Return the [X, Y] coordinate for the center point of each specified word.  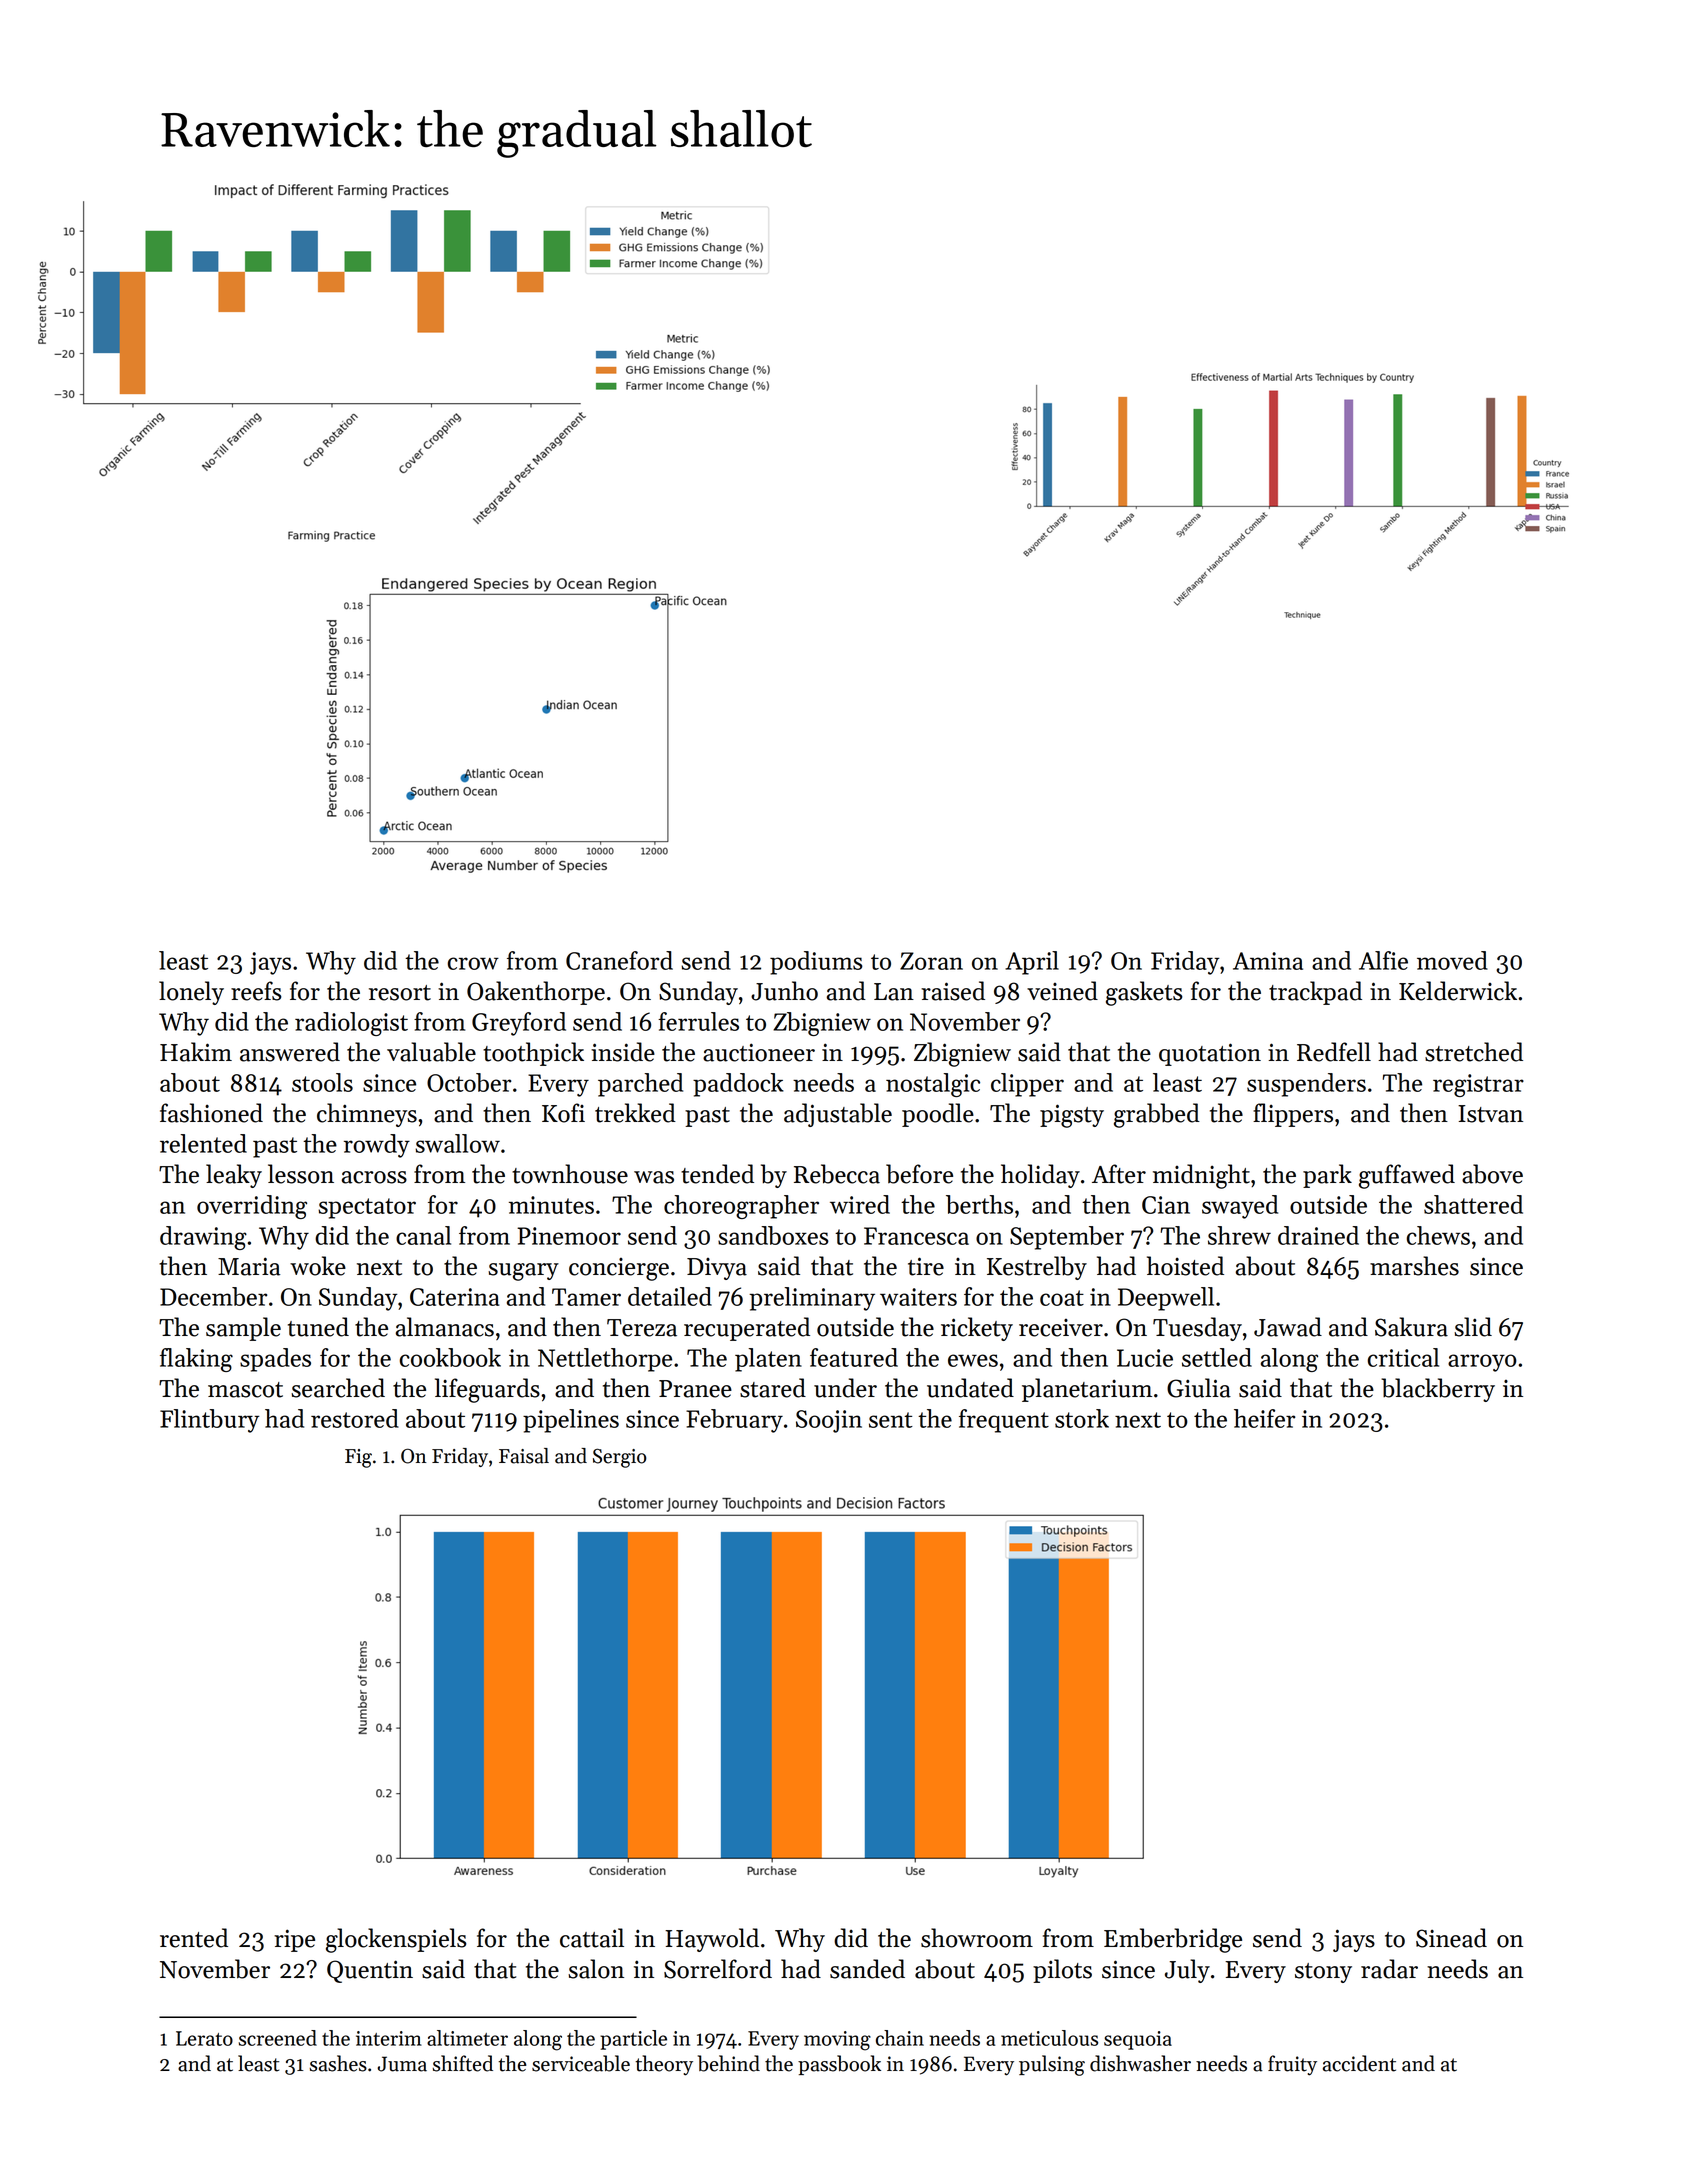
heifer [1264, 1418]
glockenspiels [396, 1940]
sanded [867, 1969]
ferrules [698, 1021]
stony [1323, 1973]
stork [1082, 1418]
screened [278, 2038]
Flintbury [209, 1421]
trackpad [1315, 993]
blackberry [1438, 1390]
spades [275, 1360]
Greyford [519, 1024]
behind [729, 2063]
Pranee [695, 1389]
